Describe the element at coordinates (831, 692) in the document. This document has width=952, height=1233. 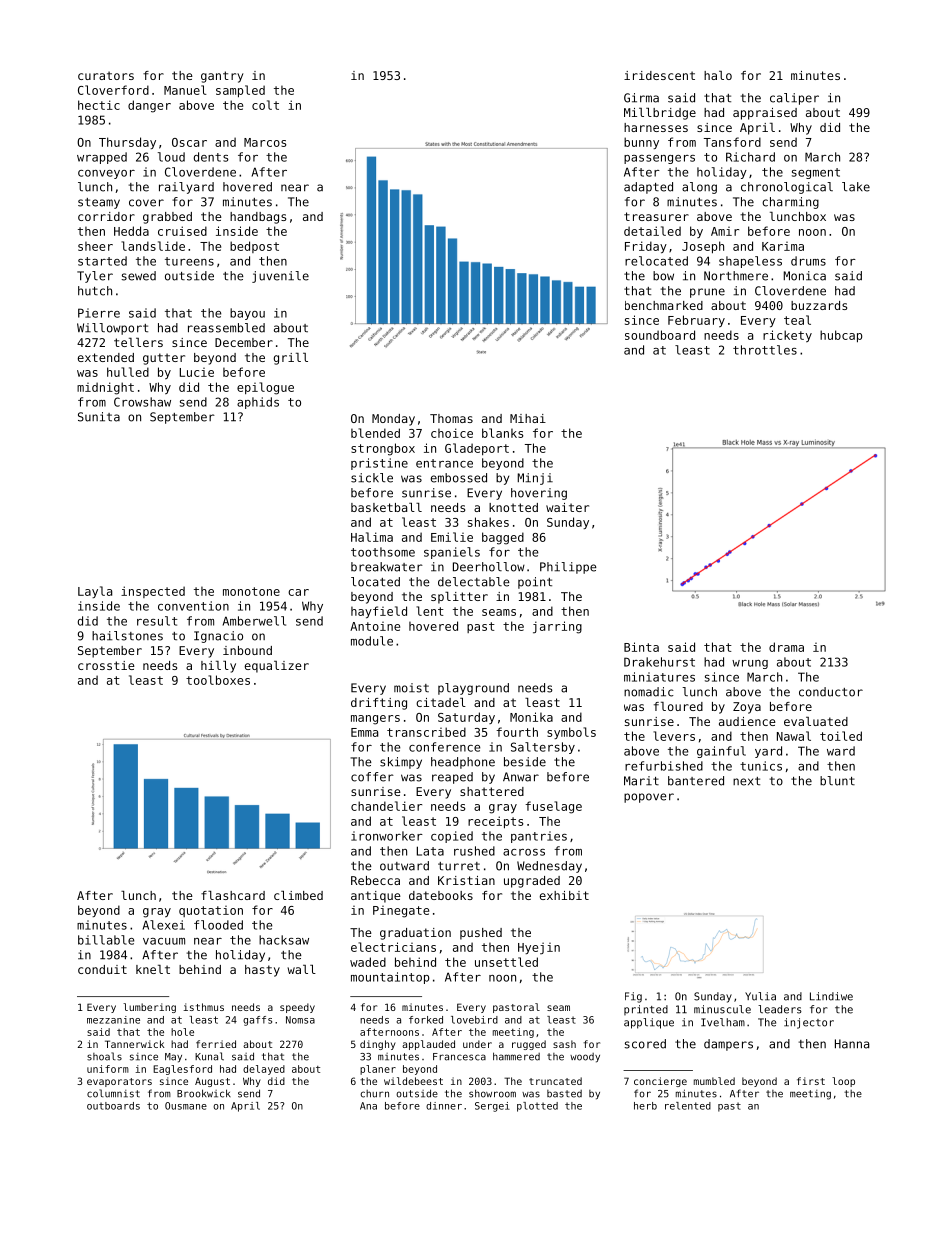
I see `conductor` at that location.
